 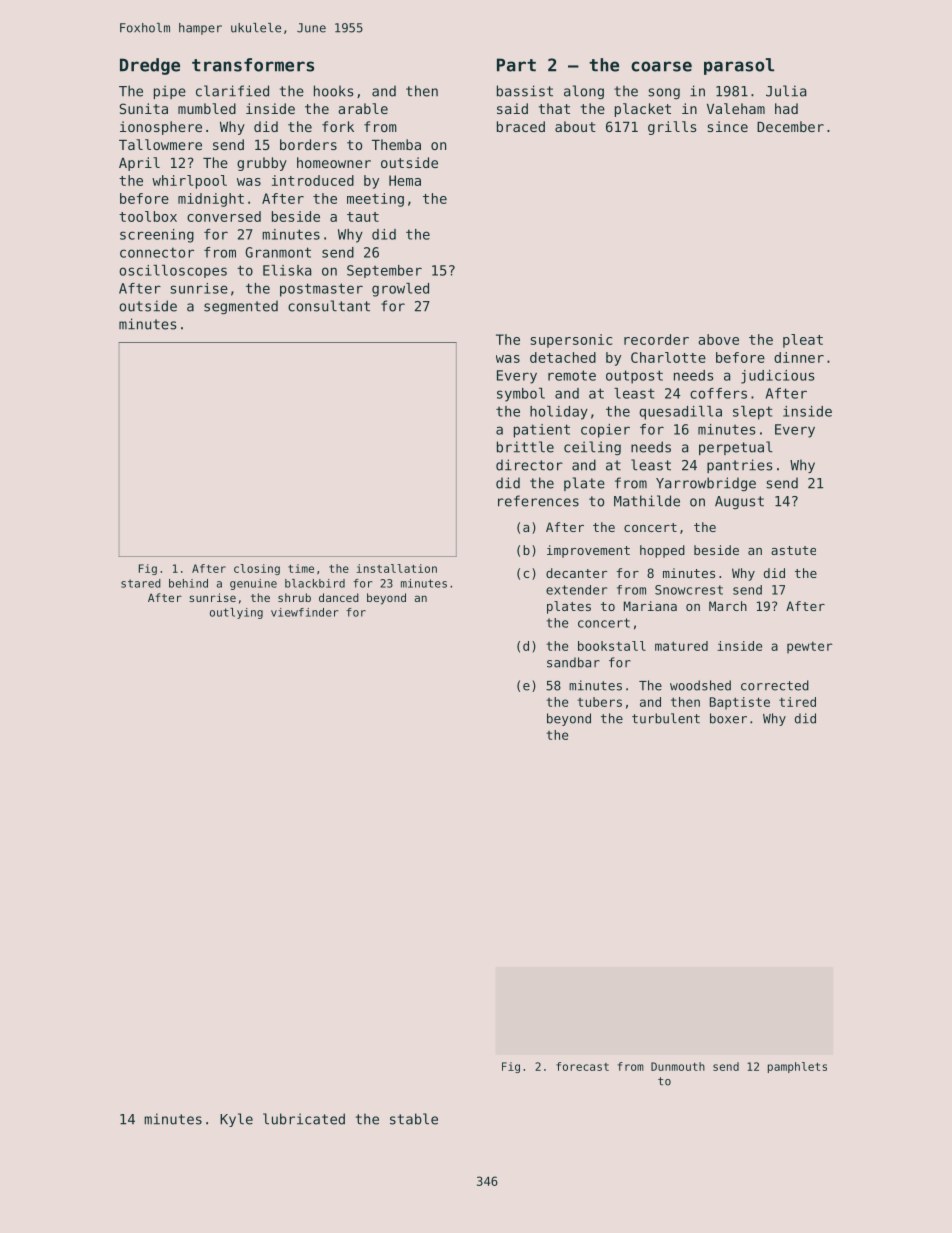 I want to click on April, so click(x=139, y=164).
